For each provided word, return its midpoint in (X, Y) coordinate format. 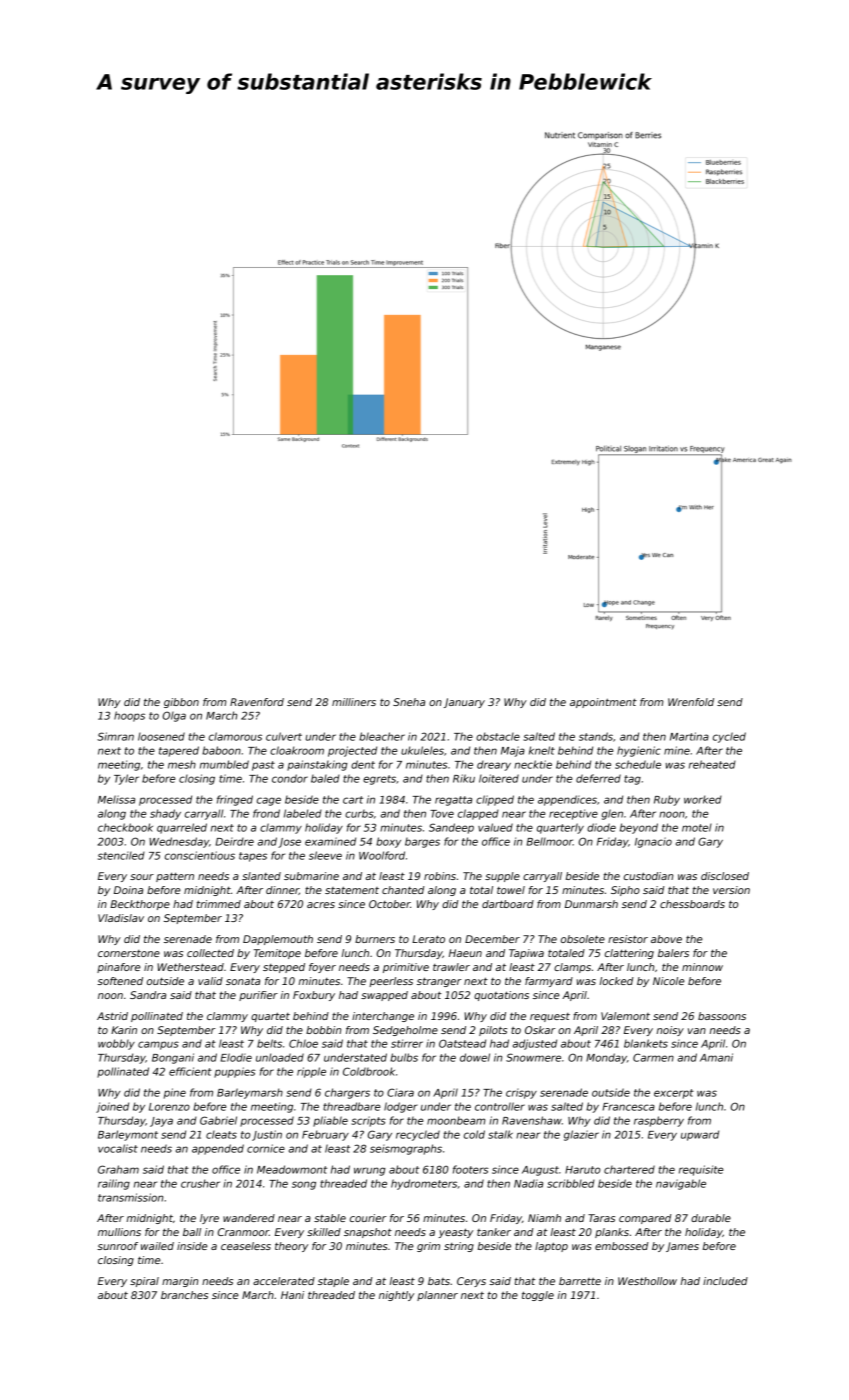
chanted (403, 890)
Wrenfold (691, 702)
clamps (572, 968)
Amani (716, 1057)
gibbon (181, 703)
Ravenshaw (532, 1120)
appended (218, 1149)
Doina (128, 890)
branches (184, 1295)
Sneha (409, 702)
